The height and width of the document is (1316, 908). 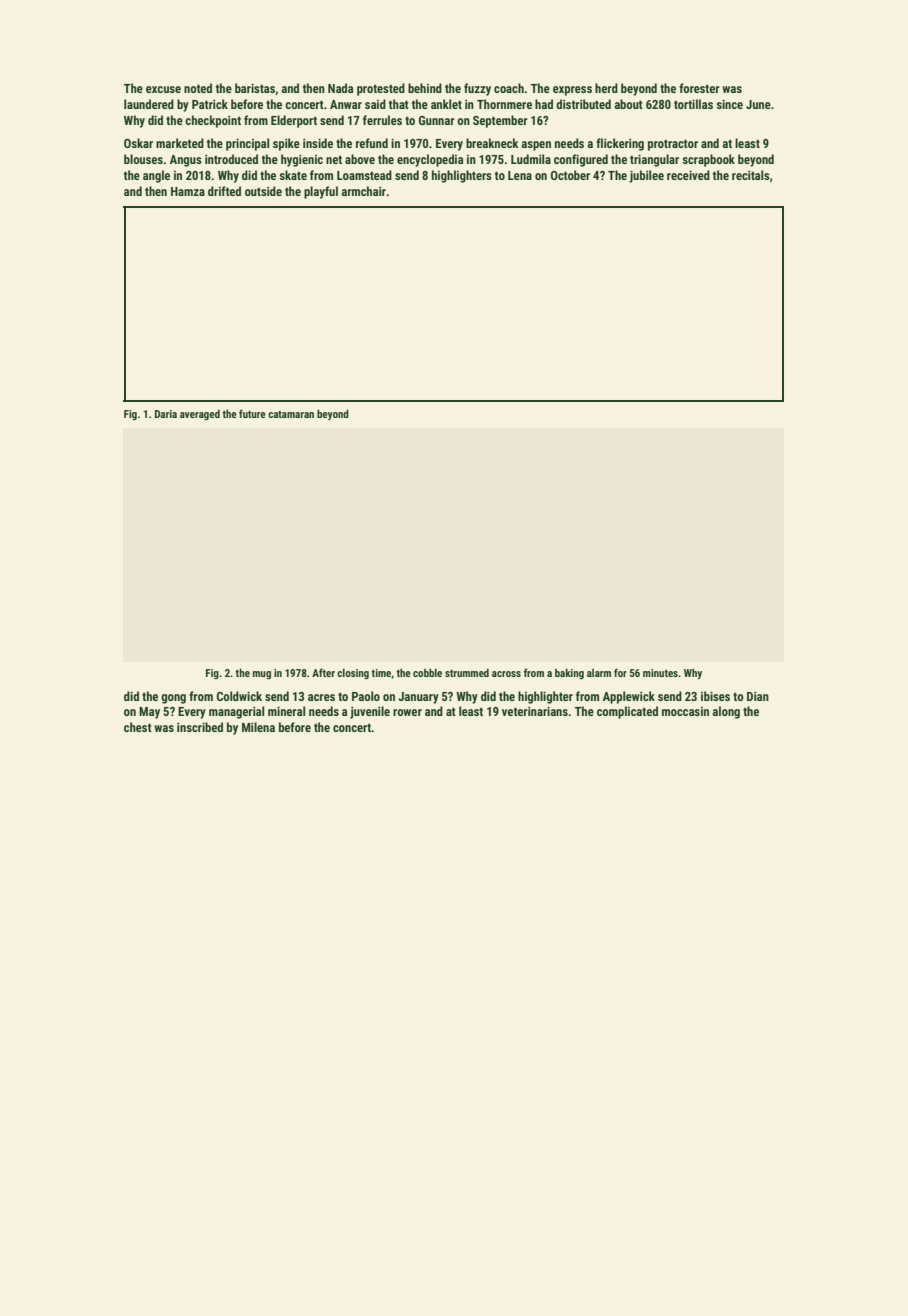 What do you see at coordinates (166, 414) in the document?
I see `Daria` at bounding box center [166, 414].
